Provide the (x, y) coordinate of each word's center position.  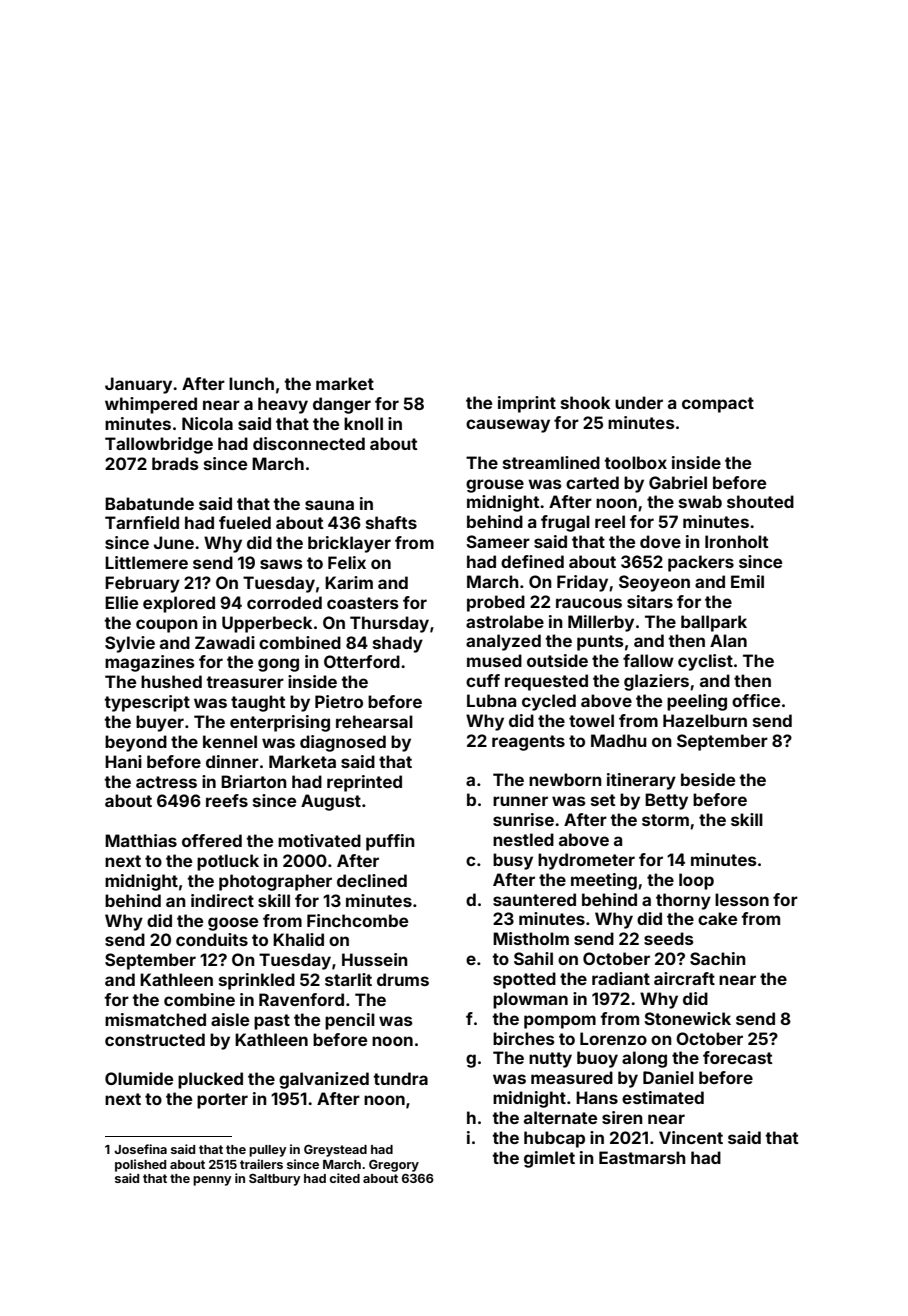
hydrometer (586, 861)
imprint (527, 404)
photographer (275, 882)
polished (140, 1165)
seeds (669, 938)
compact (718, 405)
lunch (251, 383)
